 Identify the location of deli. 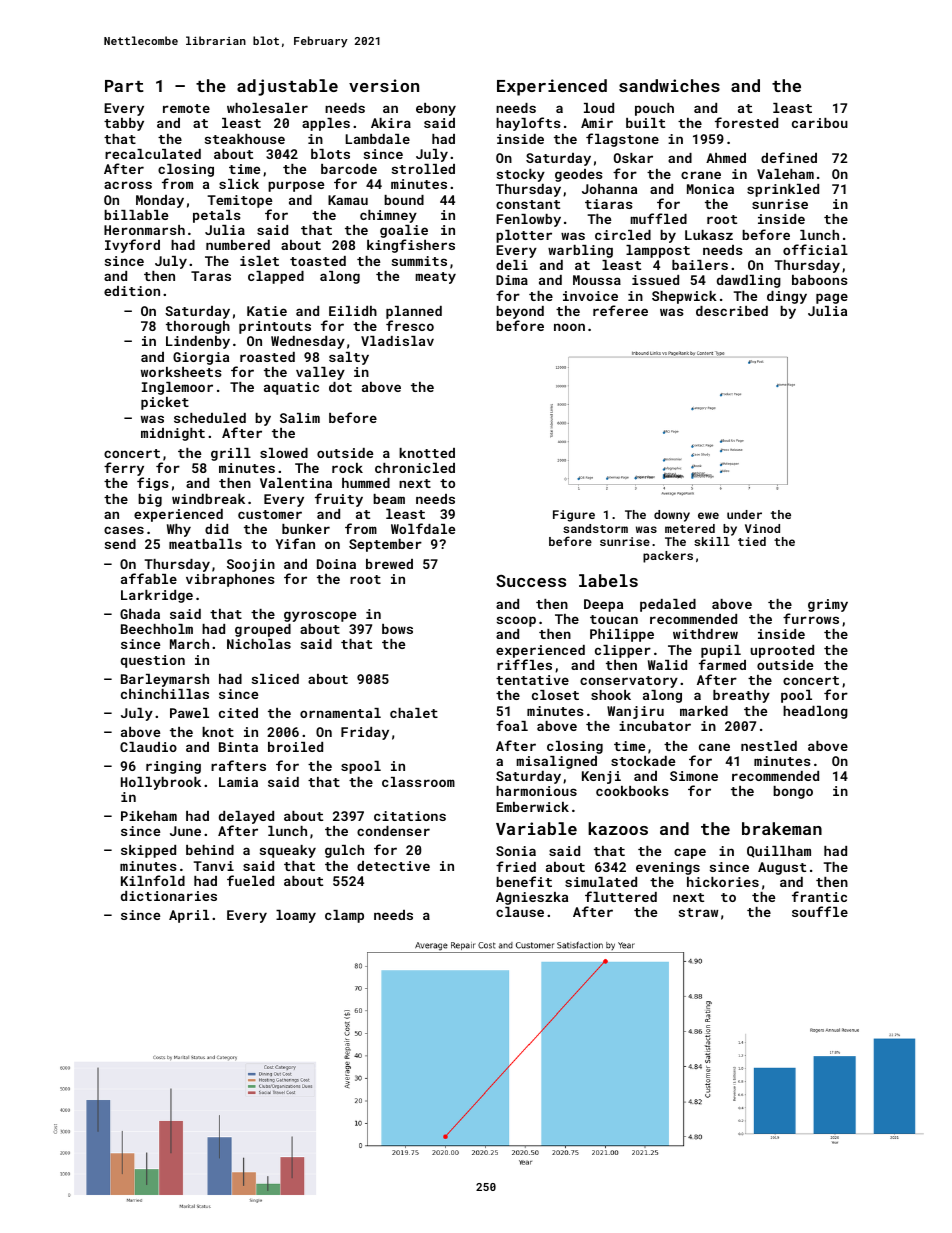
(512, 265).
